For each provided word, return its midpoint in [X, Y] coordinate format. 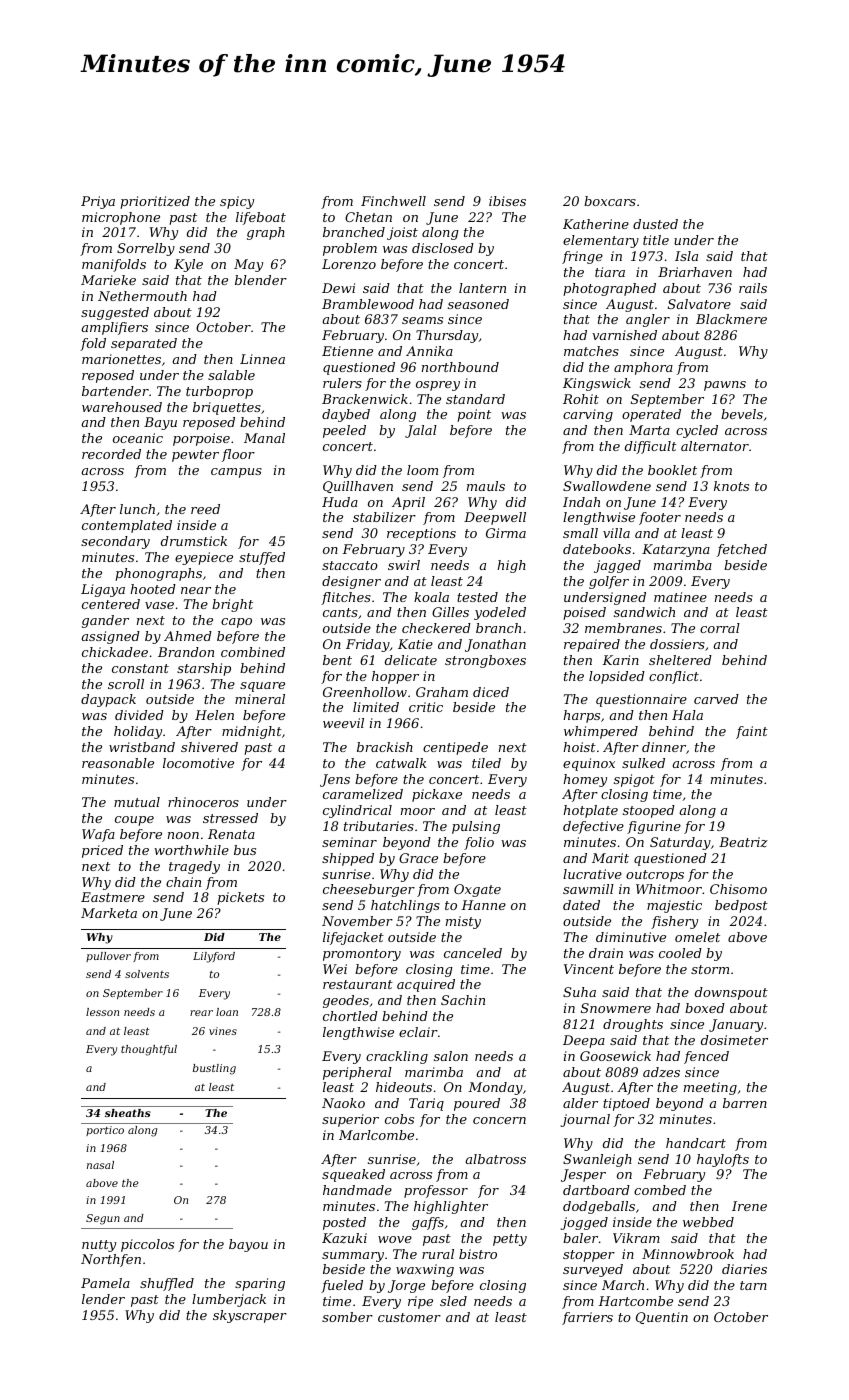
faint [752, 732]
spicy [237, 202]
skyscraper [250, 1316]
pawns [725, 386]
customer [409, 1317]
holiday [138, 732]
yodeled [500, 613]
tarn [753, 1285]
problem [350, 249]
